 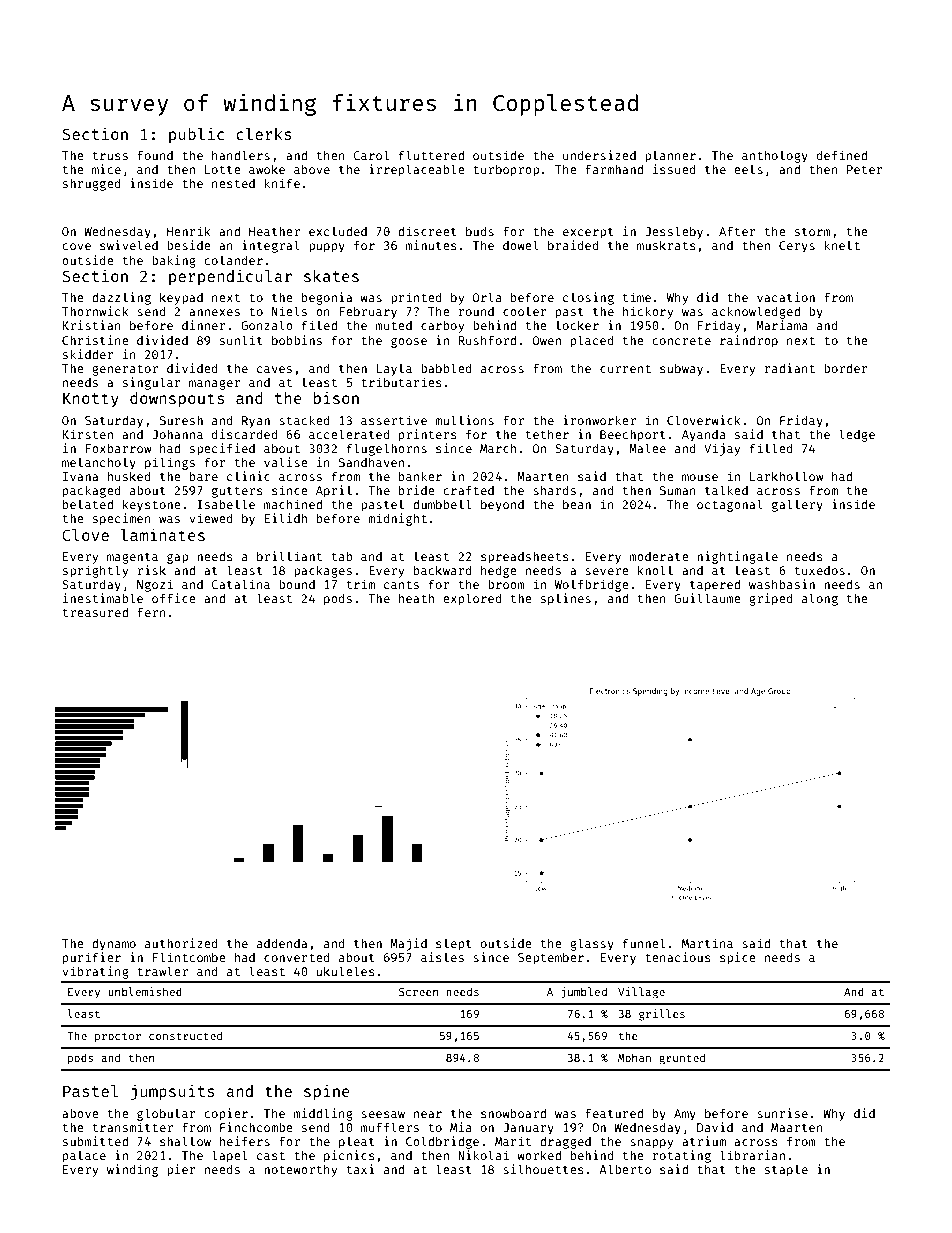 What do you see at coordinates (240, 584) in the image?
I see `Catalina` at bounding box center [240, 584].
